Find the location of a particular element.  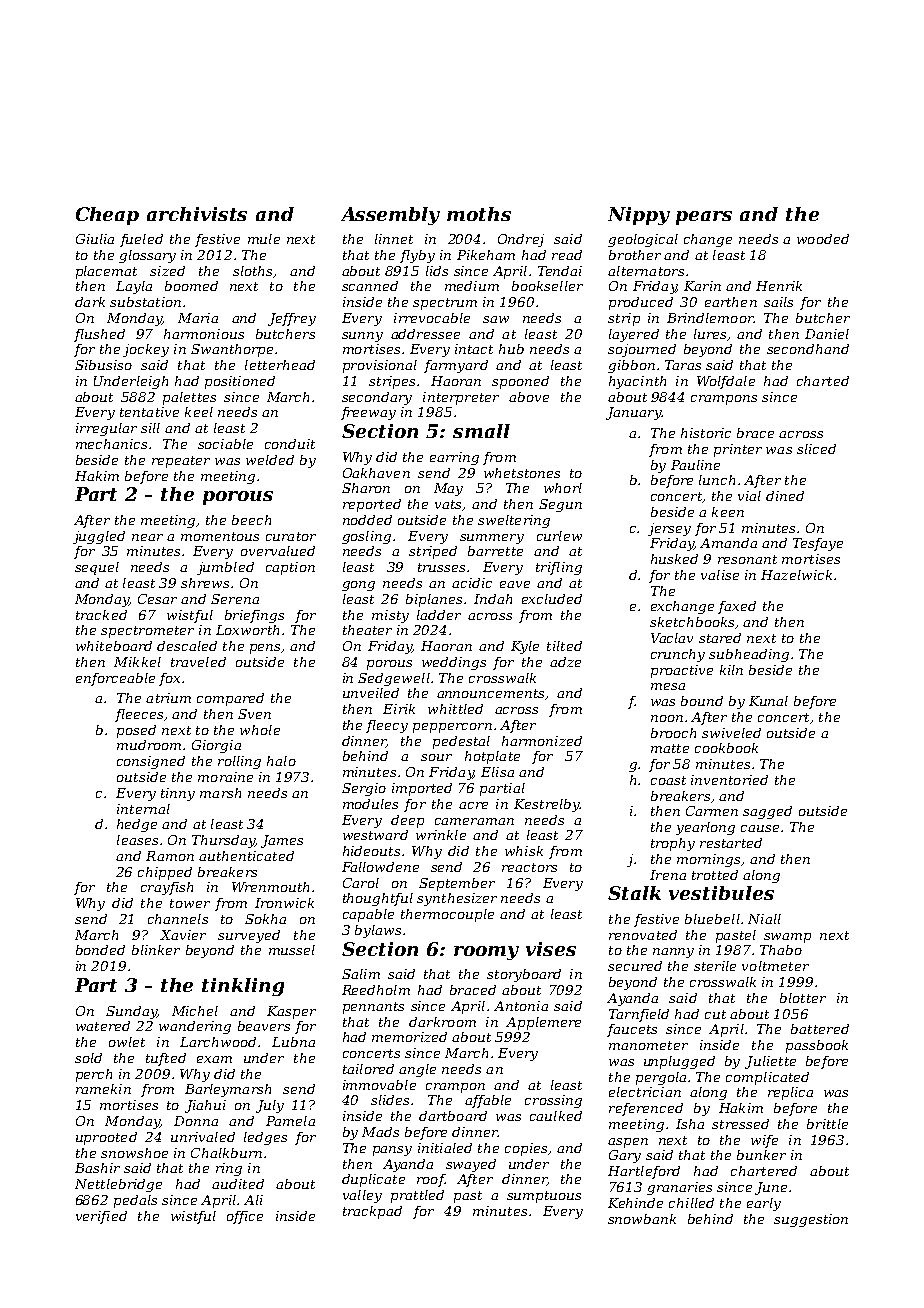

Henrik is located at coordinates (779, 286).
